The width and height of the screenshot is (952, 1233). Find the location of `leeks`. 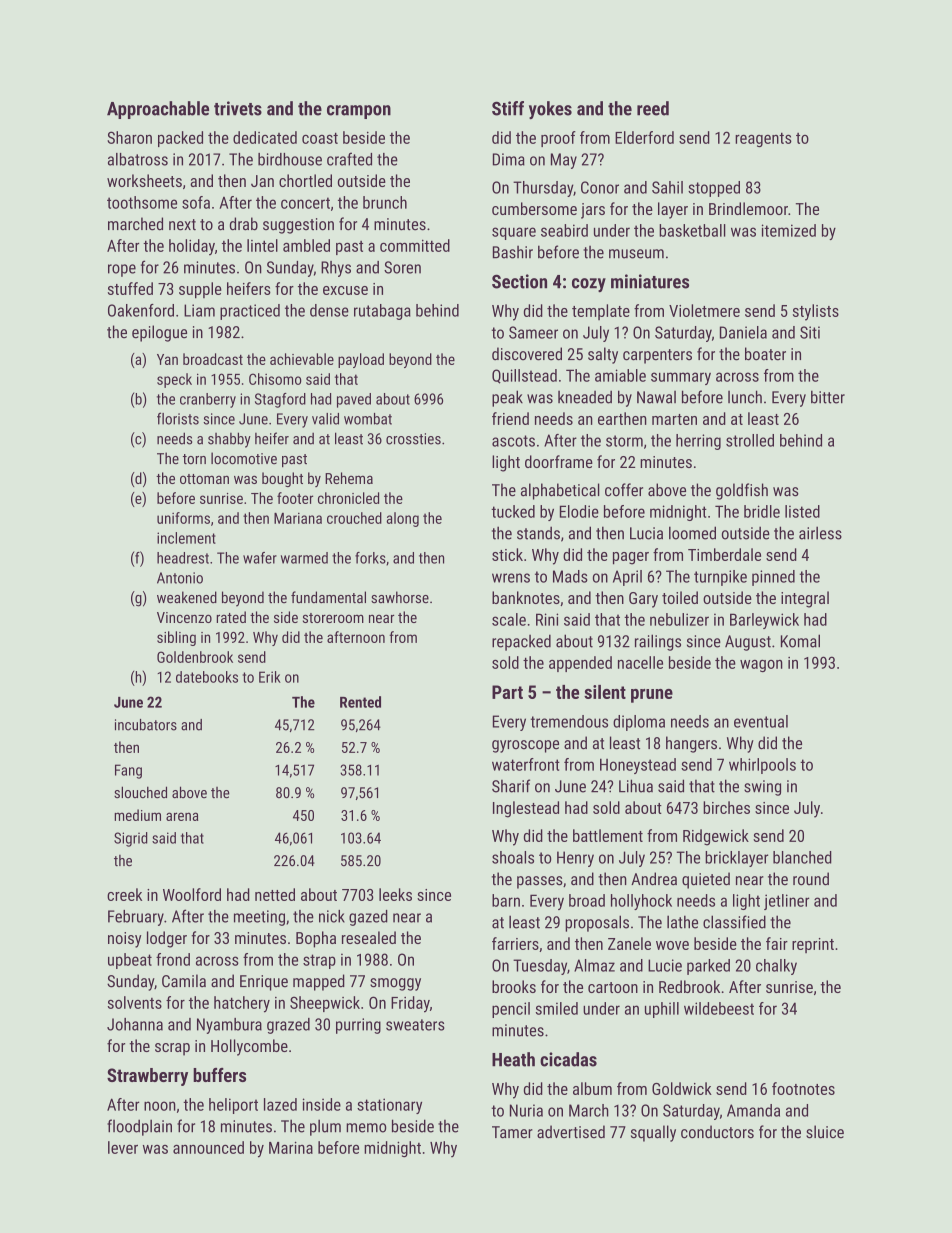

leeks is located at coordinates (395, 894).
